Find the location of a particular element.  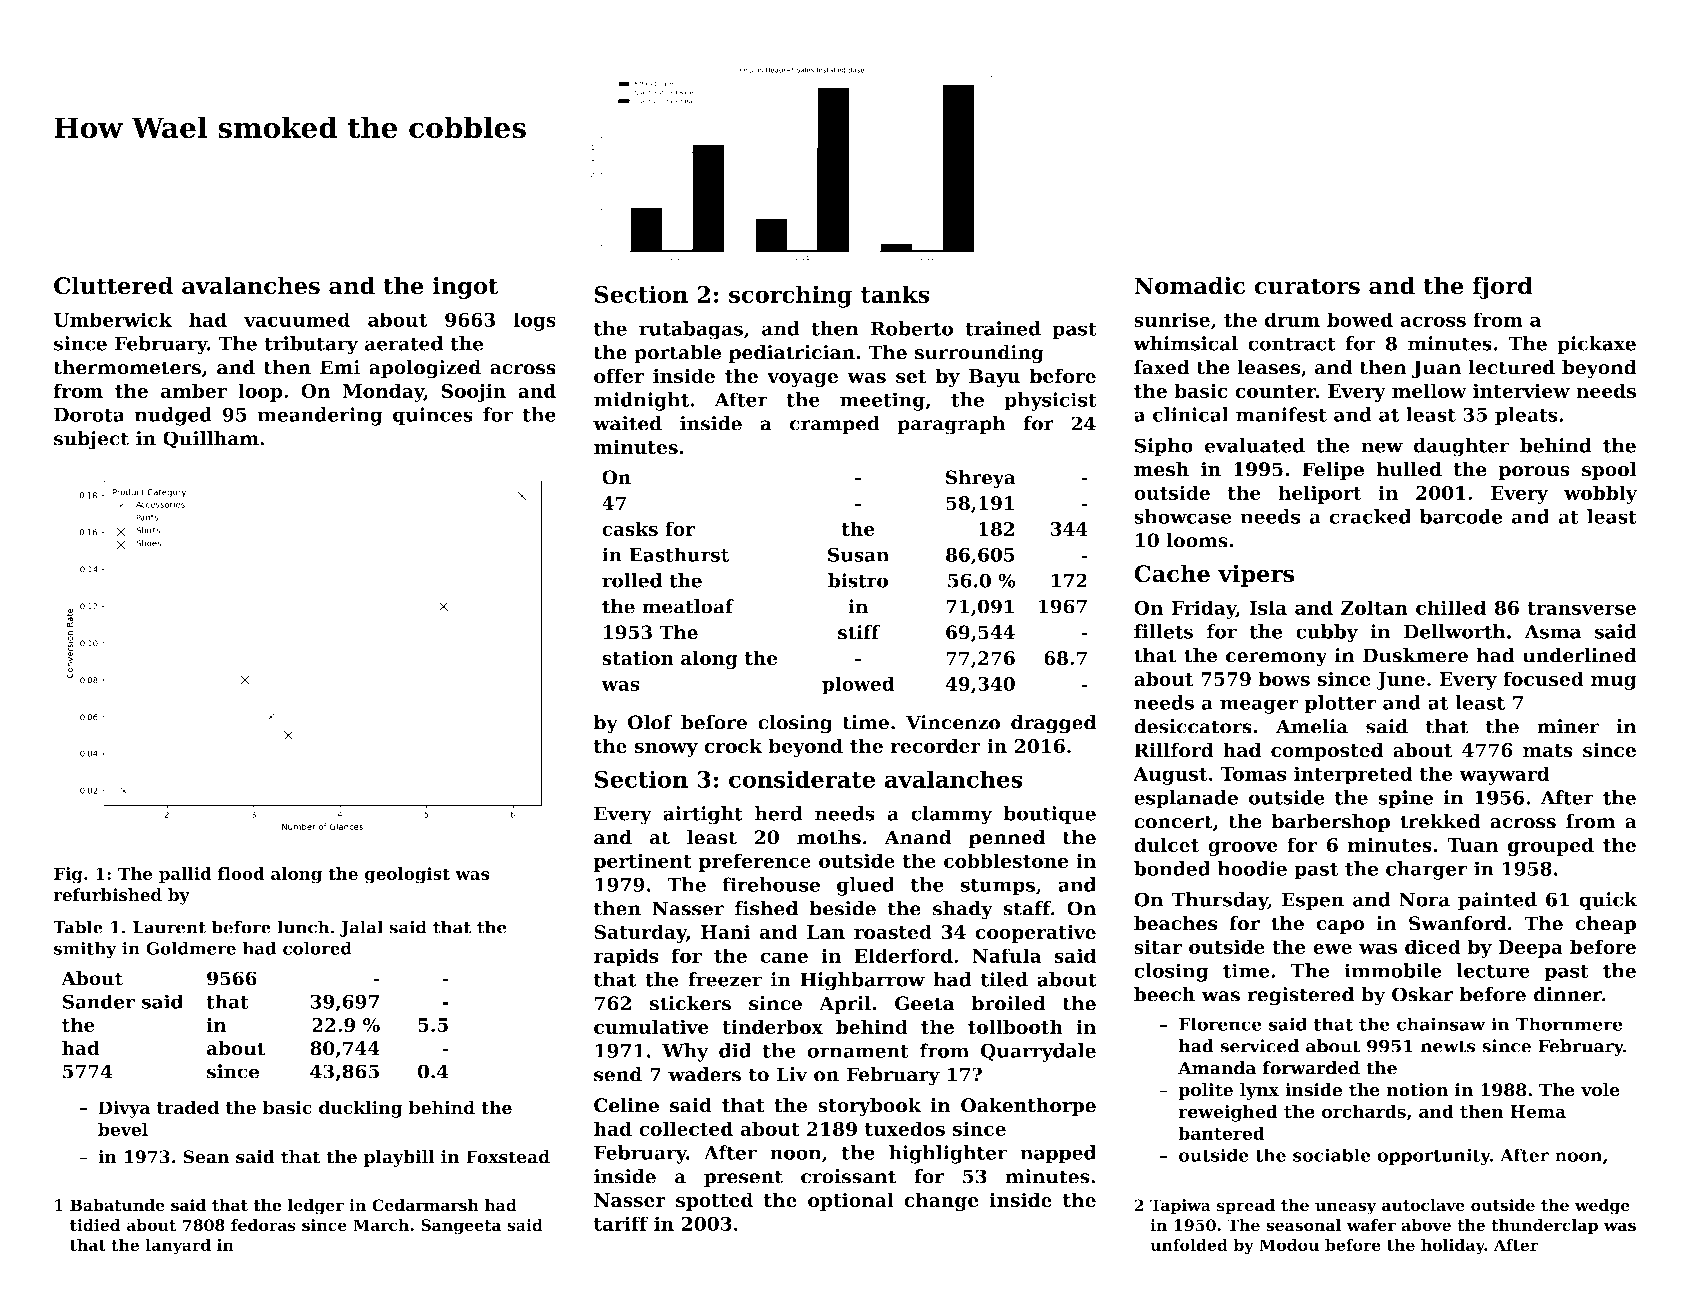

Shreya is located at coordinates (981, 479).
